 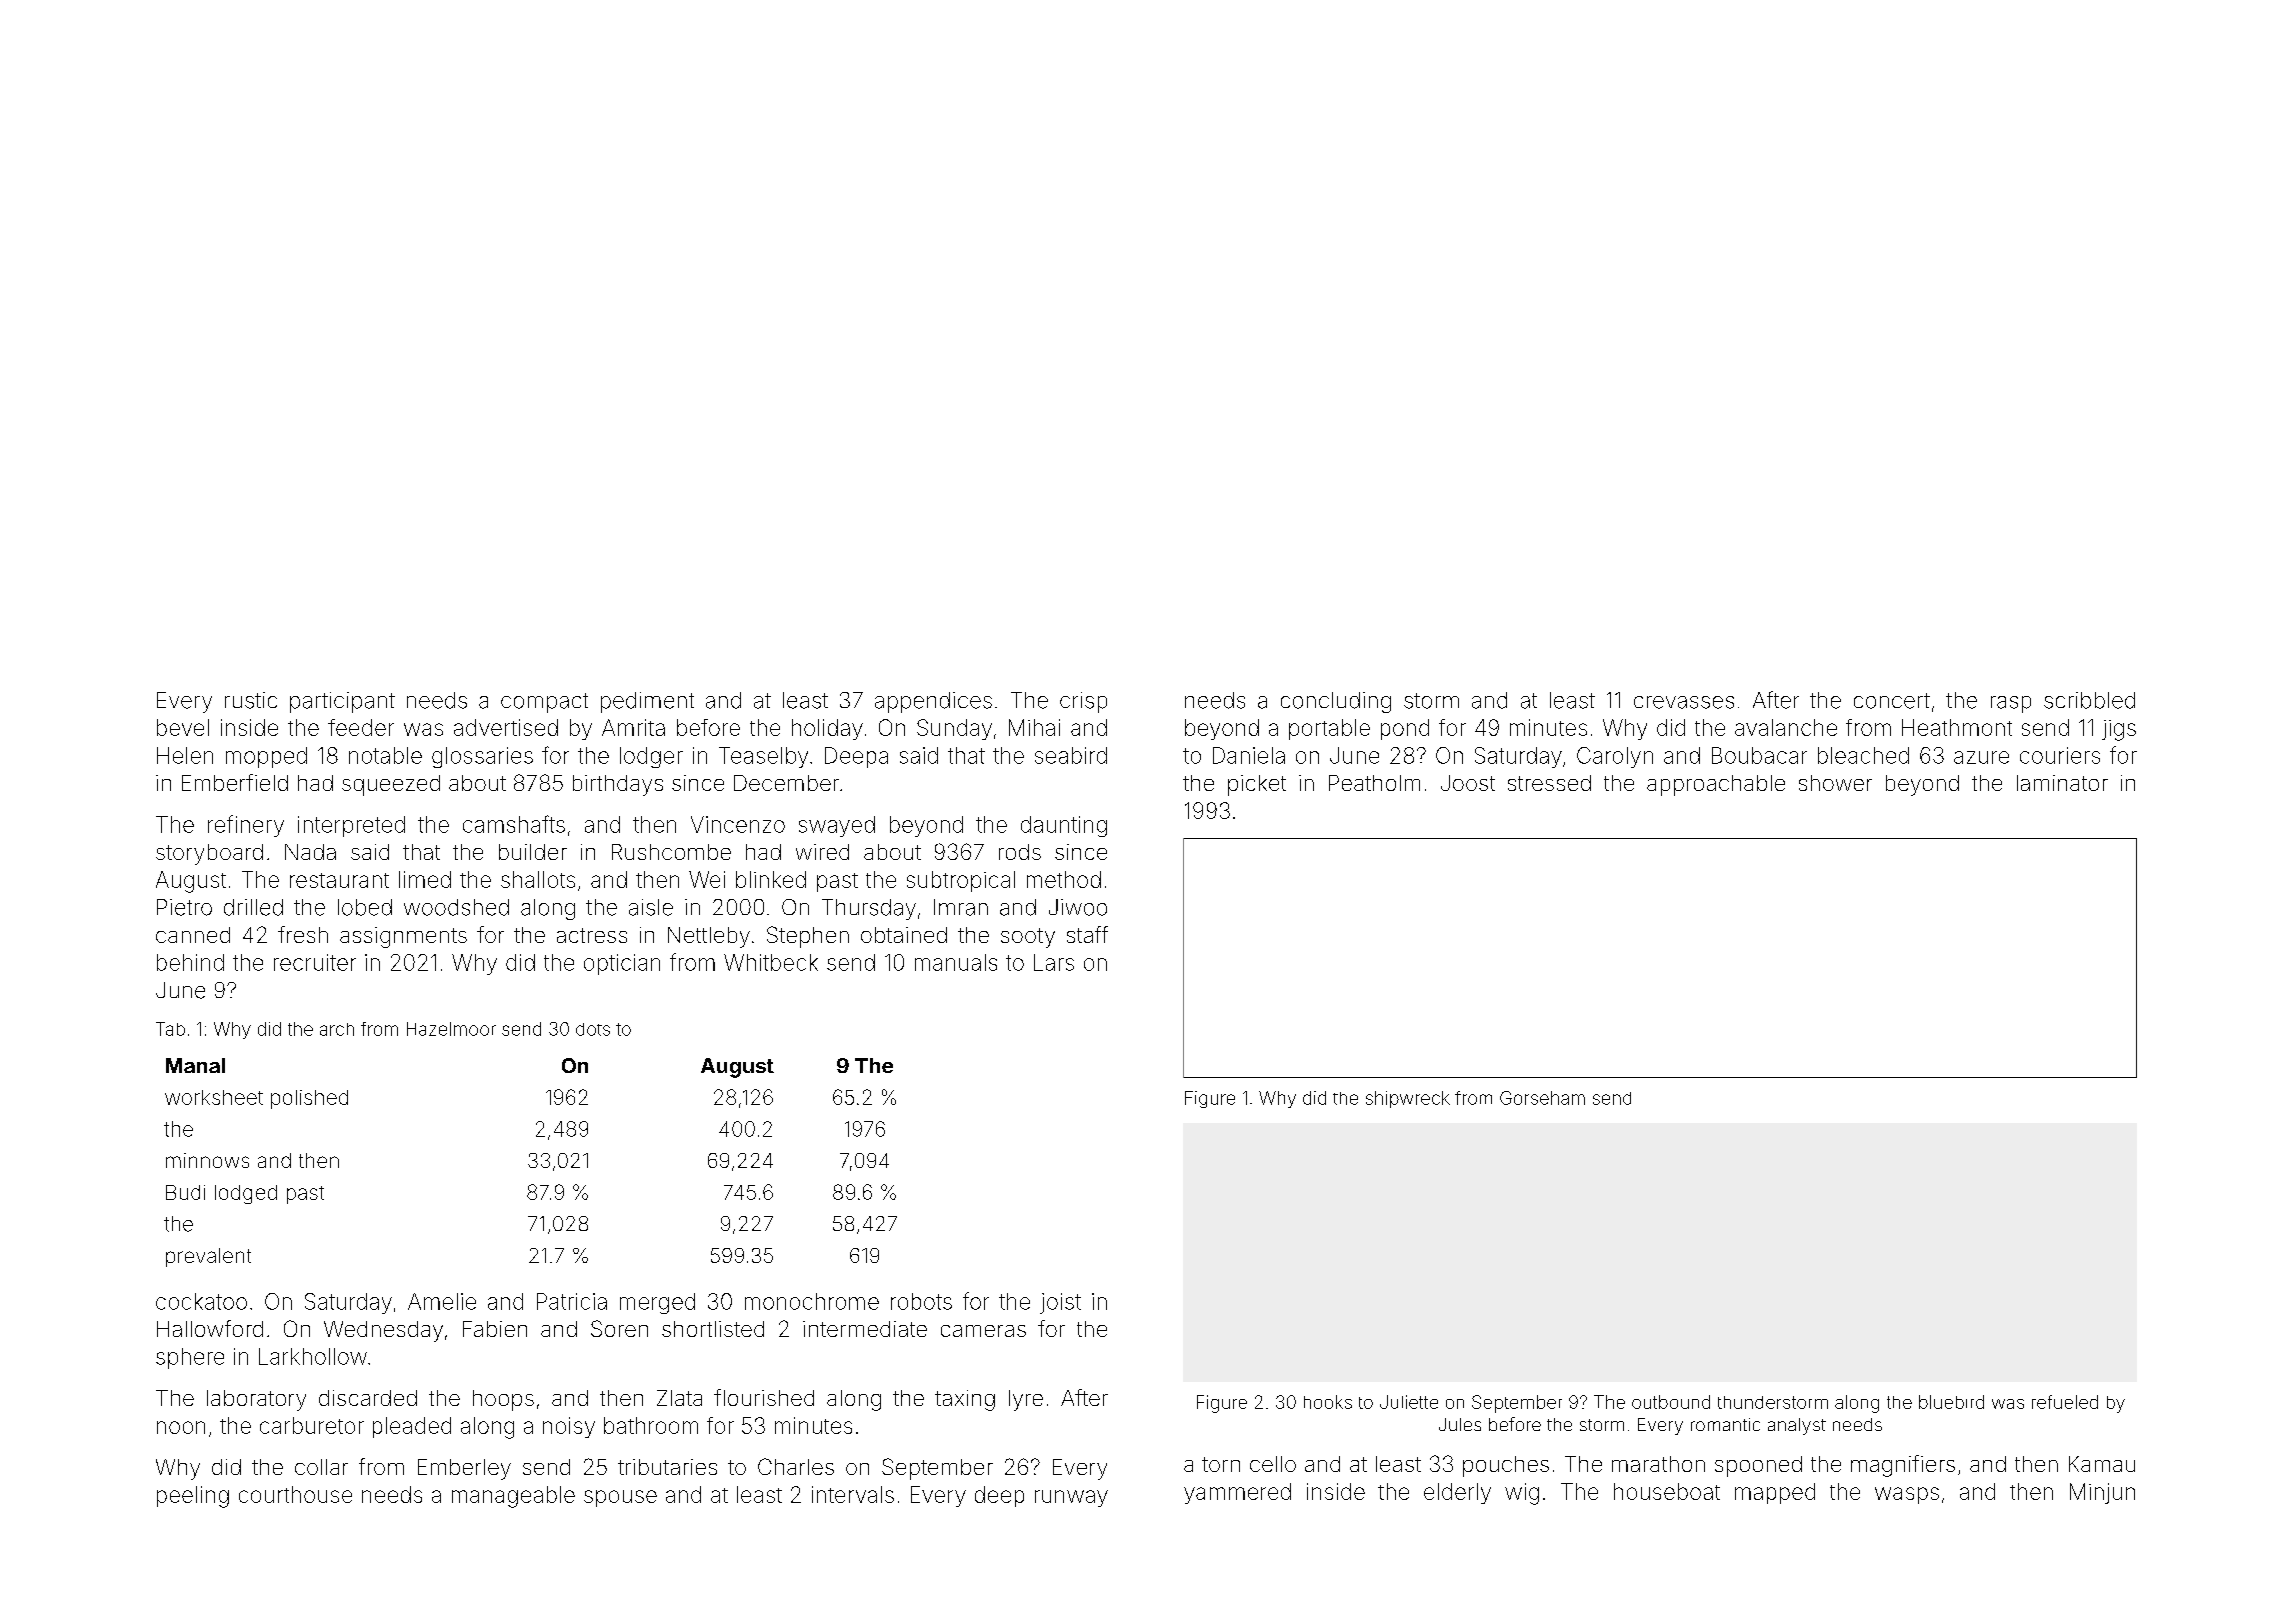 I want to click on laminator, so click(x=2062, y=783).
